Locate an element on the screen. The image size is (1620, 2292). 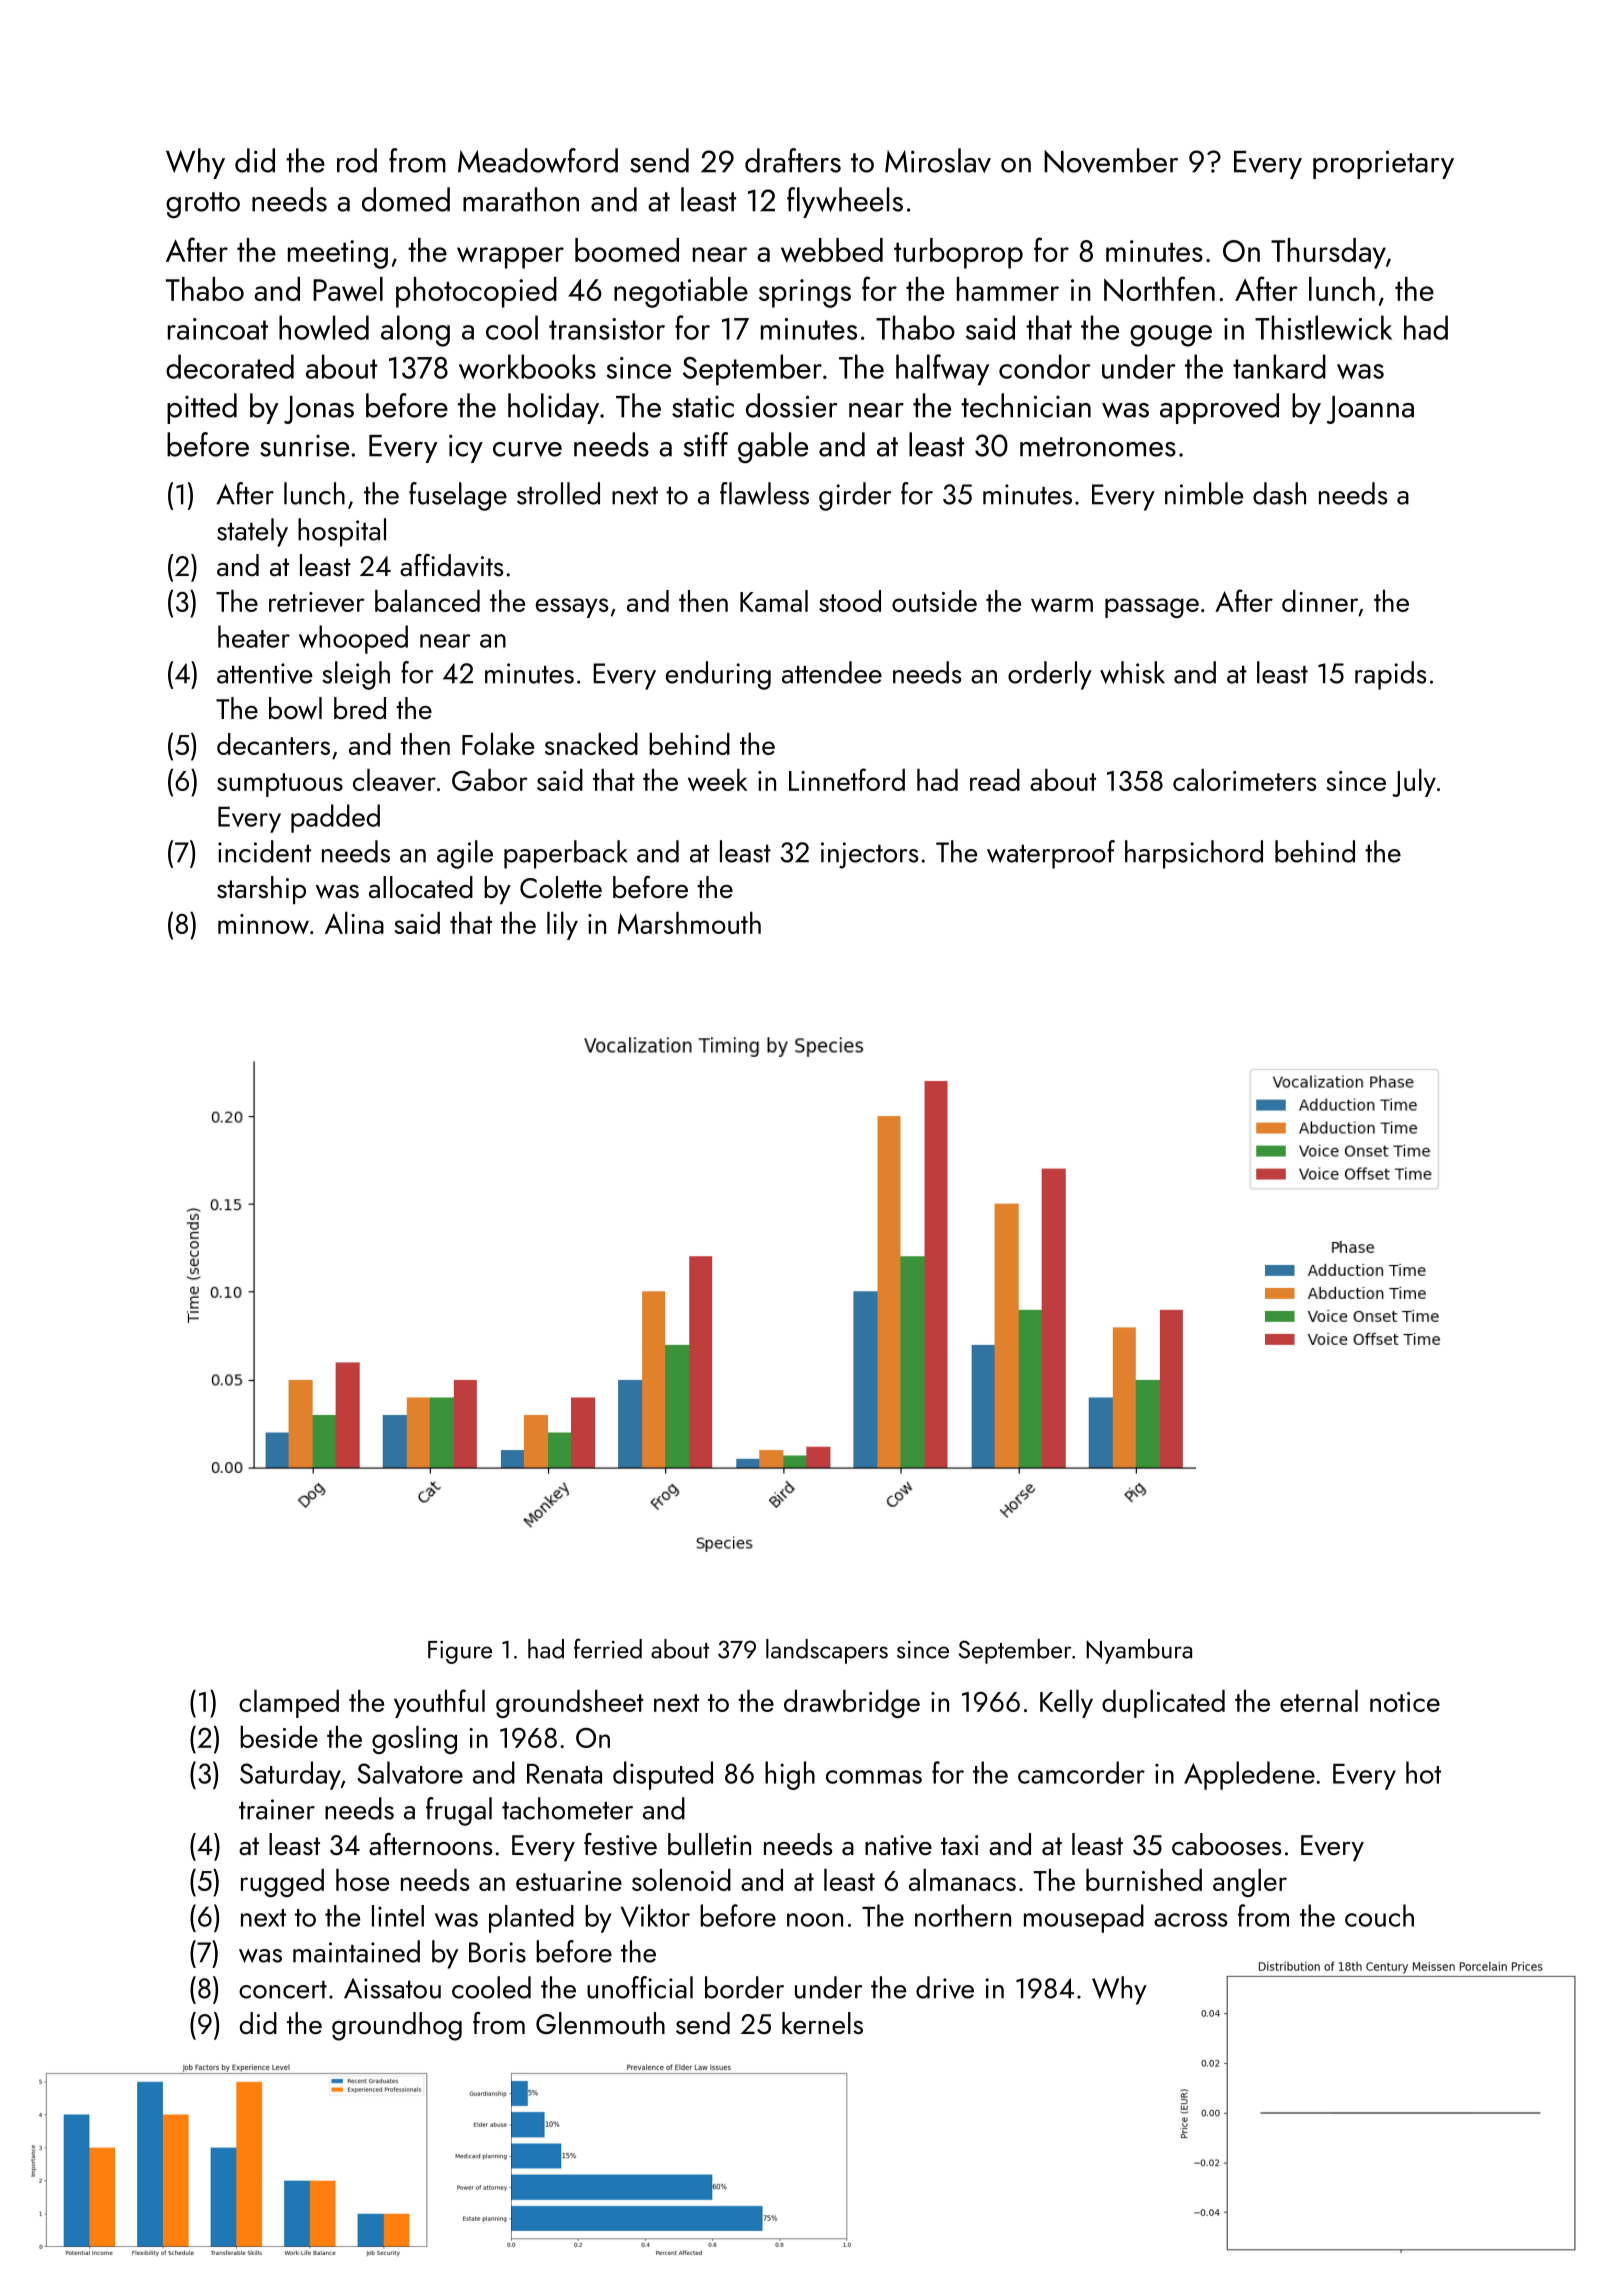
ferried is located at coordinates (608, 1648).
